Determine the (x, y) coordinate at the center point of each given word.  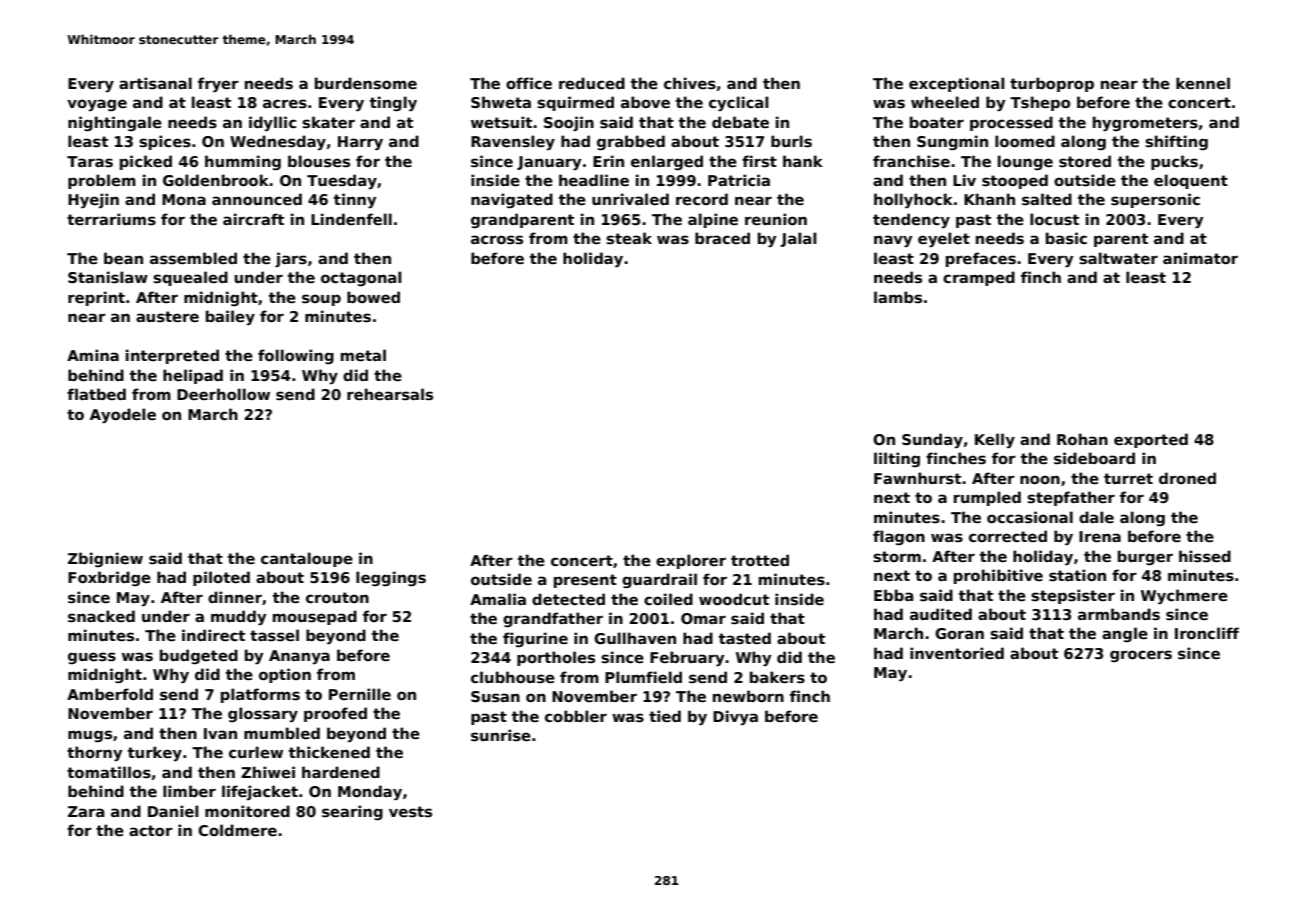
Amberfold (110, 694)
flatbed (96, 394)
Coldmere (237, 830)
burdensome (366, 83)
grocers (1141, 656)
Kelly (995, 440)
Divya (735, 717)
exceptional (956, 84)
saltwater (1118, 258)
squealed (190, 278)
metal (363, 355)
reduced (592, 83)
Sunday (932, 440)
